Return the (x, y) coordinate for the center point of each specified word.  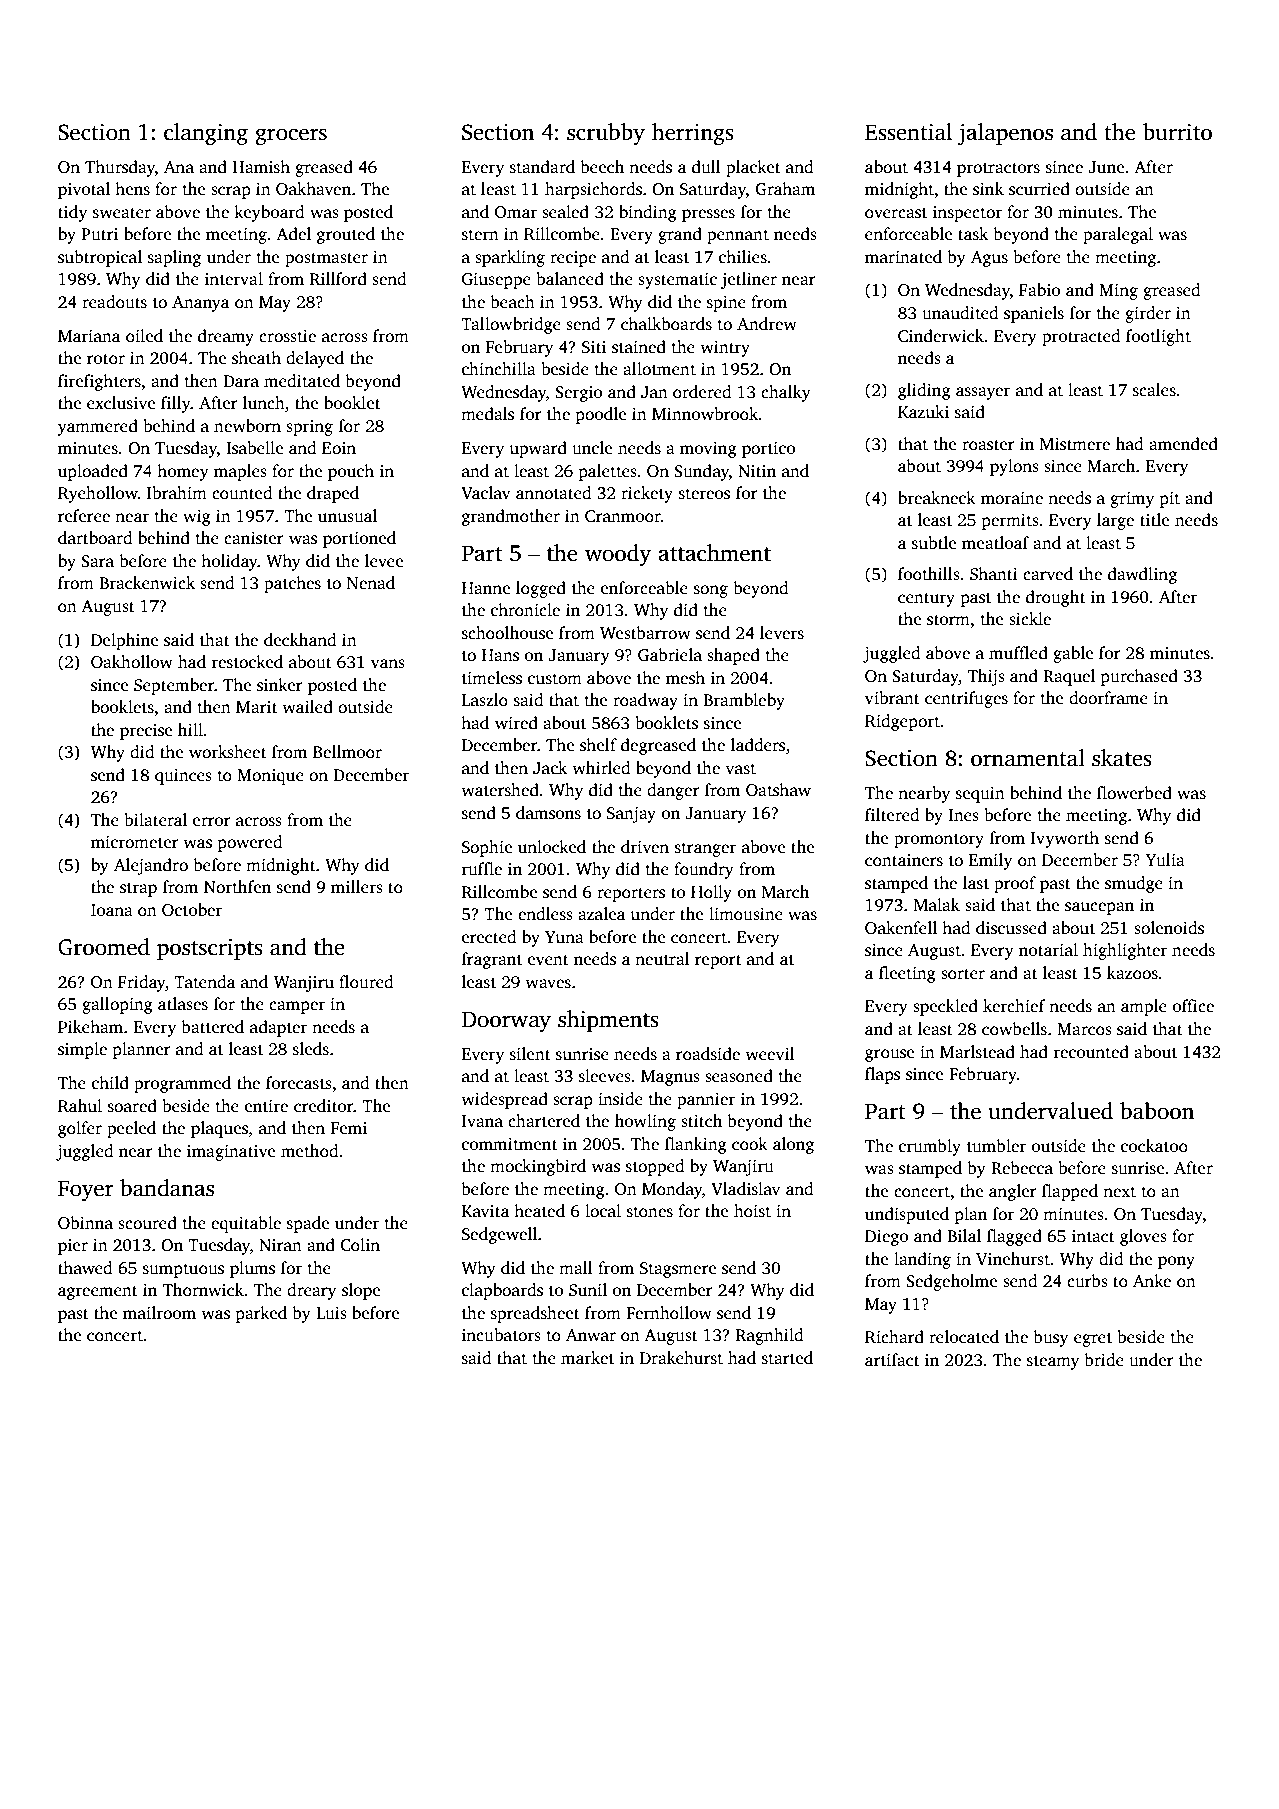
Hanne (486, 588)
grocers (291, 136)
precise (146, 732)
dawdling (1142, 575)
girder (1148, 314)
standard (542, 167)
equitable (246, 1224)
